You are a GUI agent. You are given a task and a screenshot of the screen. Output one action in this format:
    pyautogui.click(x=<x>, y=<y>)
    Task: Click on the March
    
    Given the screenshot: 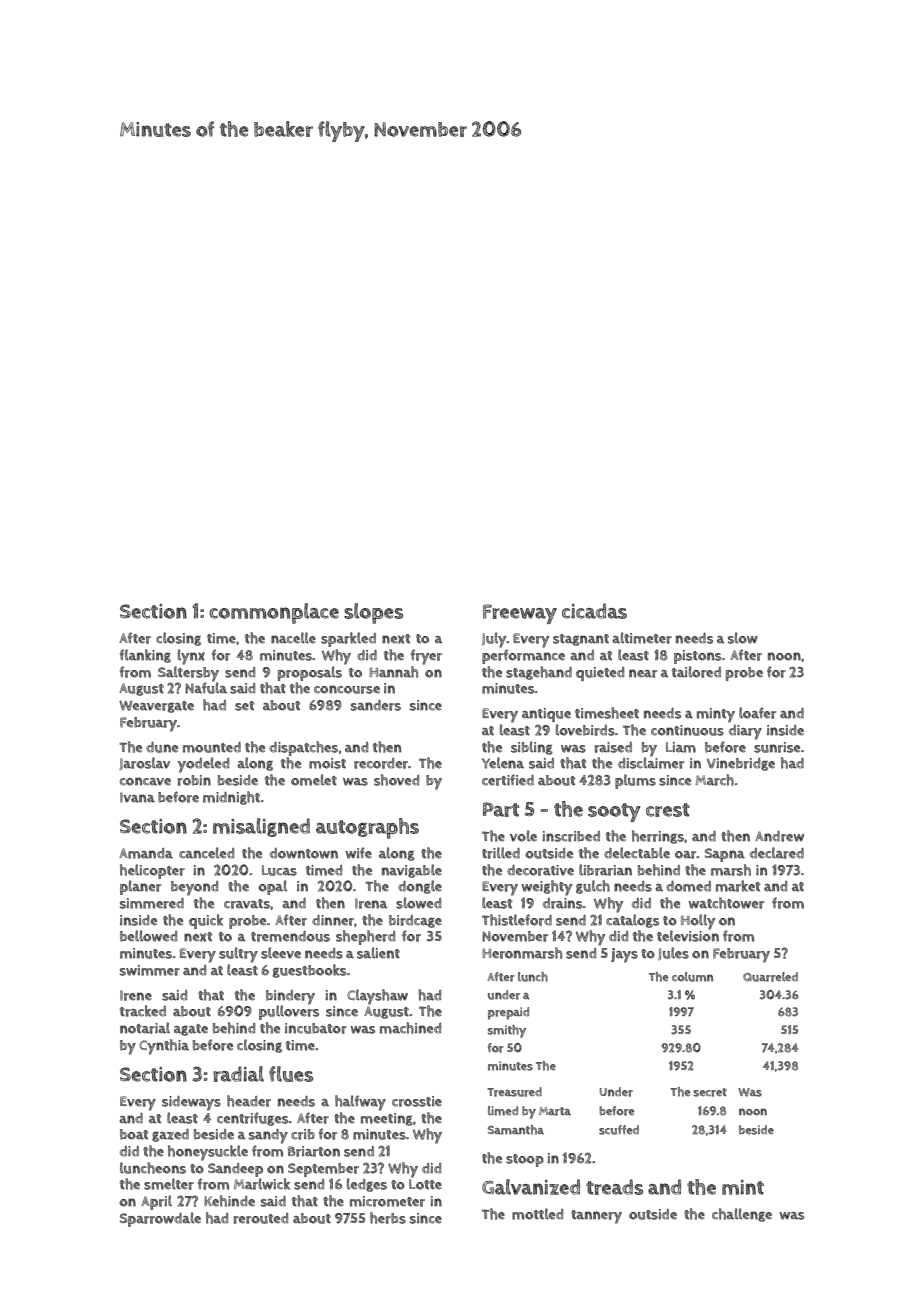 What is the action you would take?
    pyautogui.click(x=714, y=780)
